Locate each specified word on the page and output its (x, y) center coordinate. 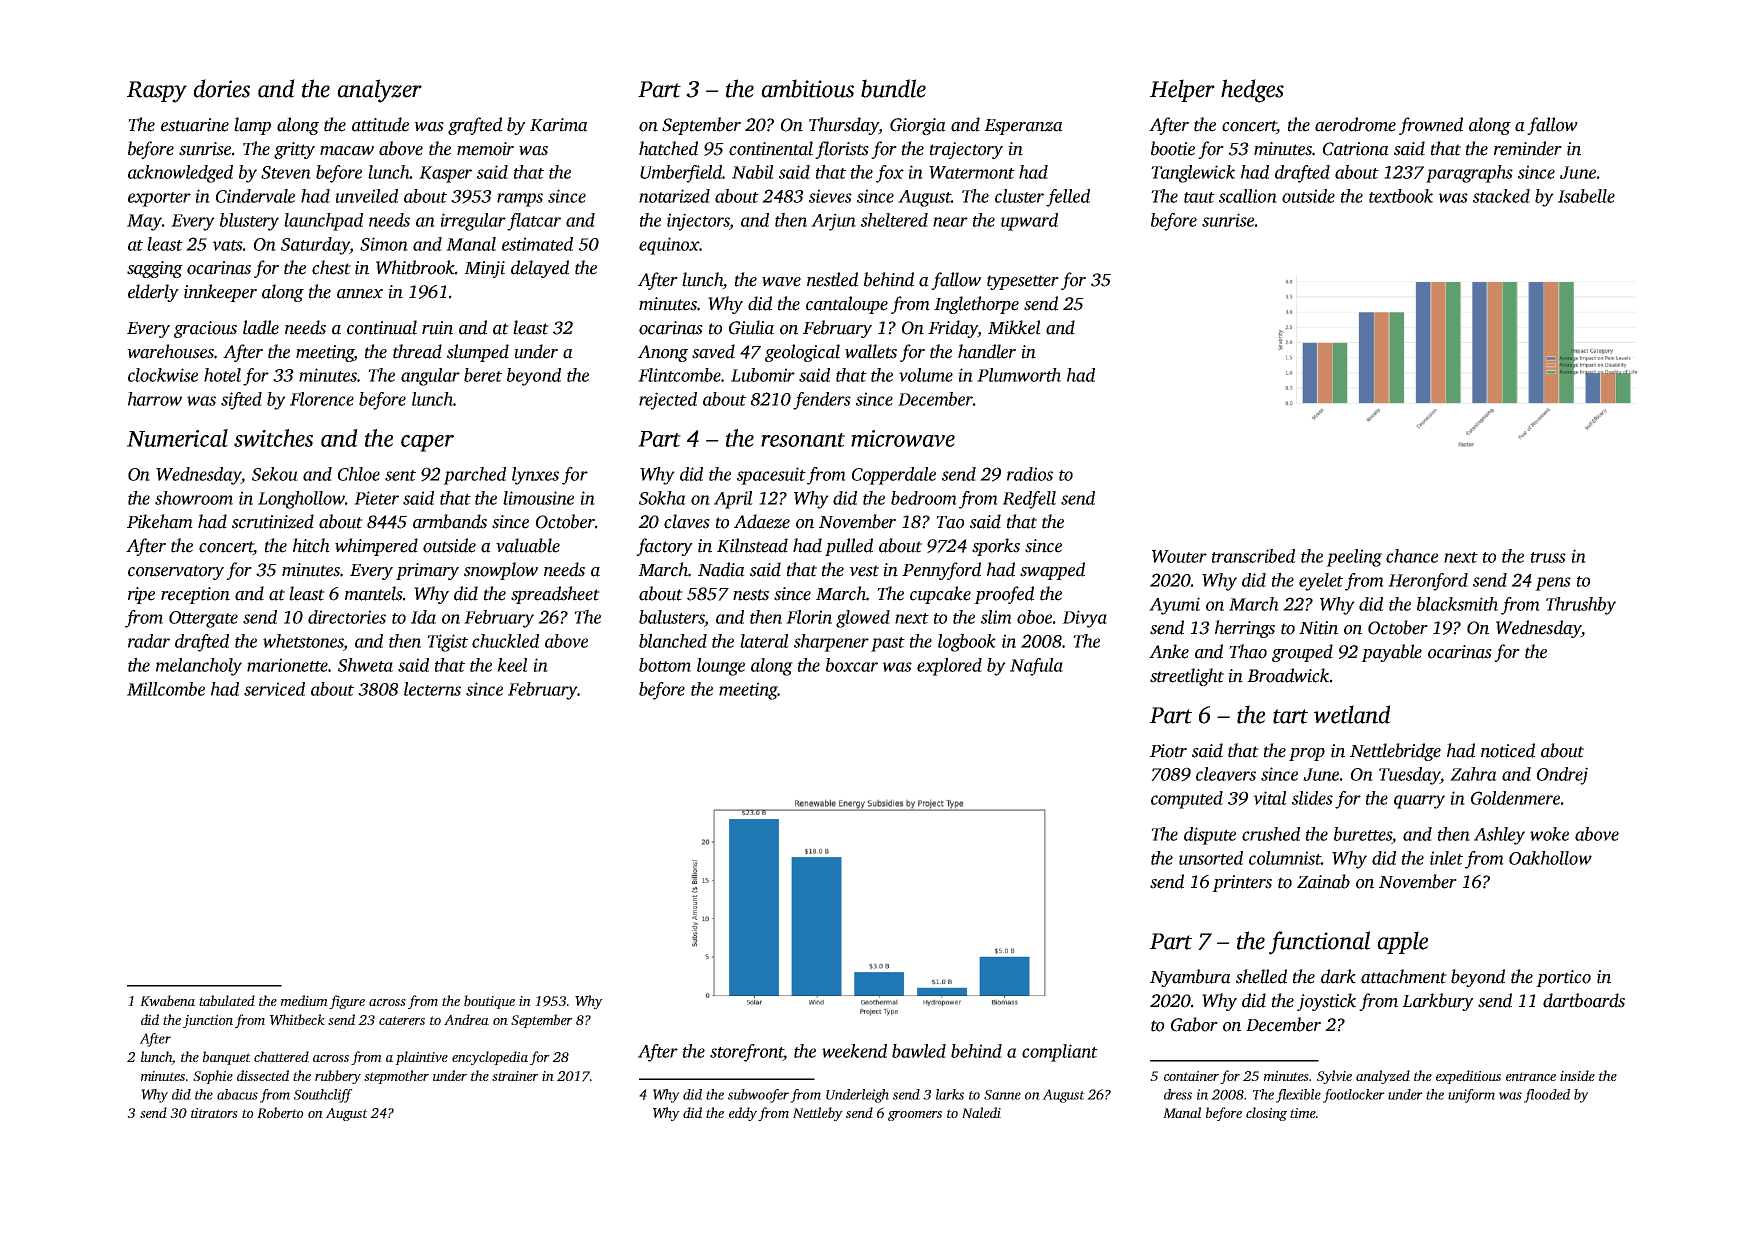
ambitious (807, 88)
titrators (214, 1113)
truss (1548, 557)
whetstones (303, 641)
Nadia (721, 569)
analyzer (379, 91)
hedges (1252, 91)
